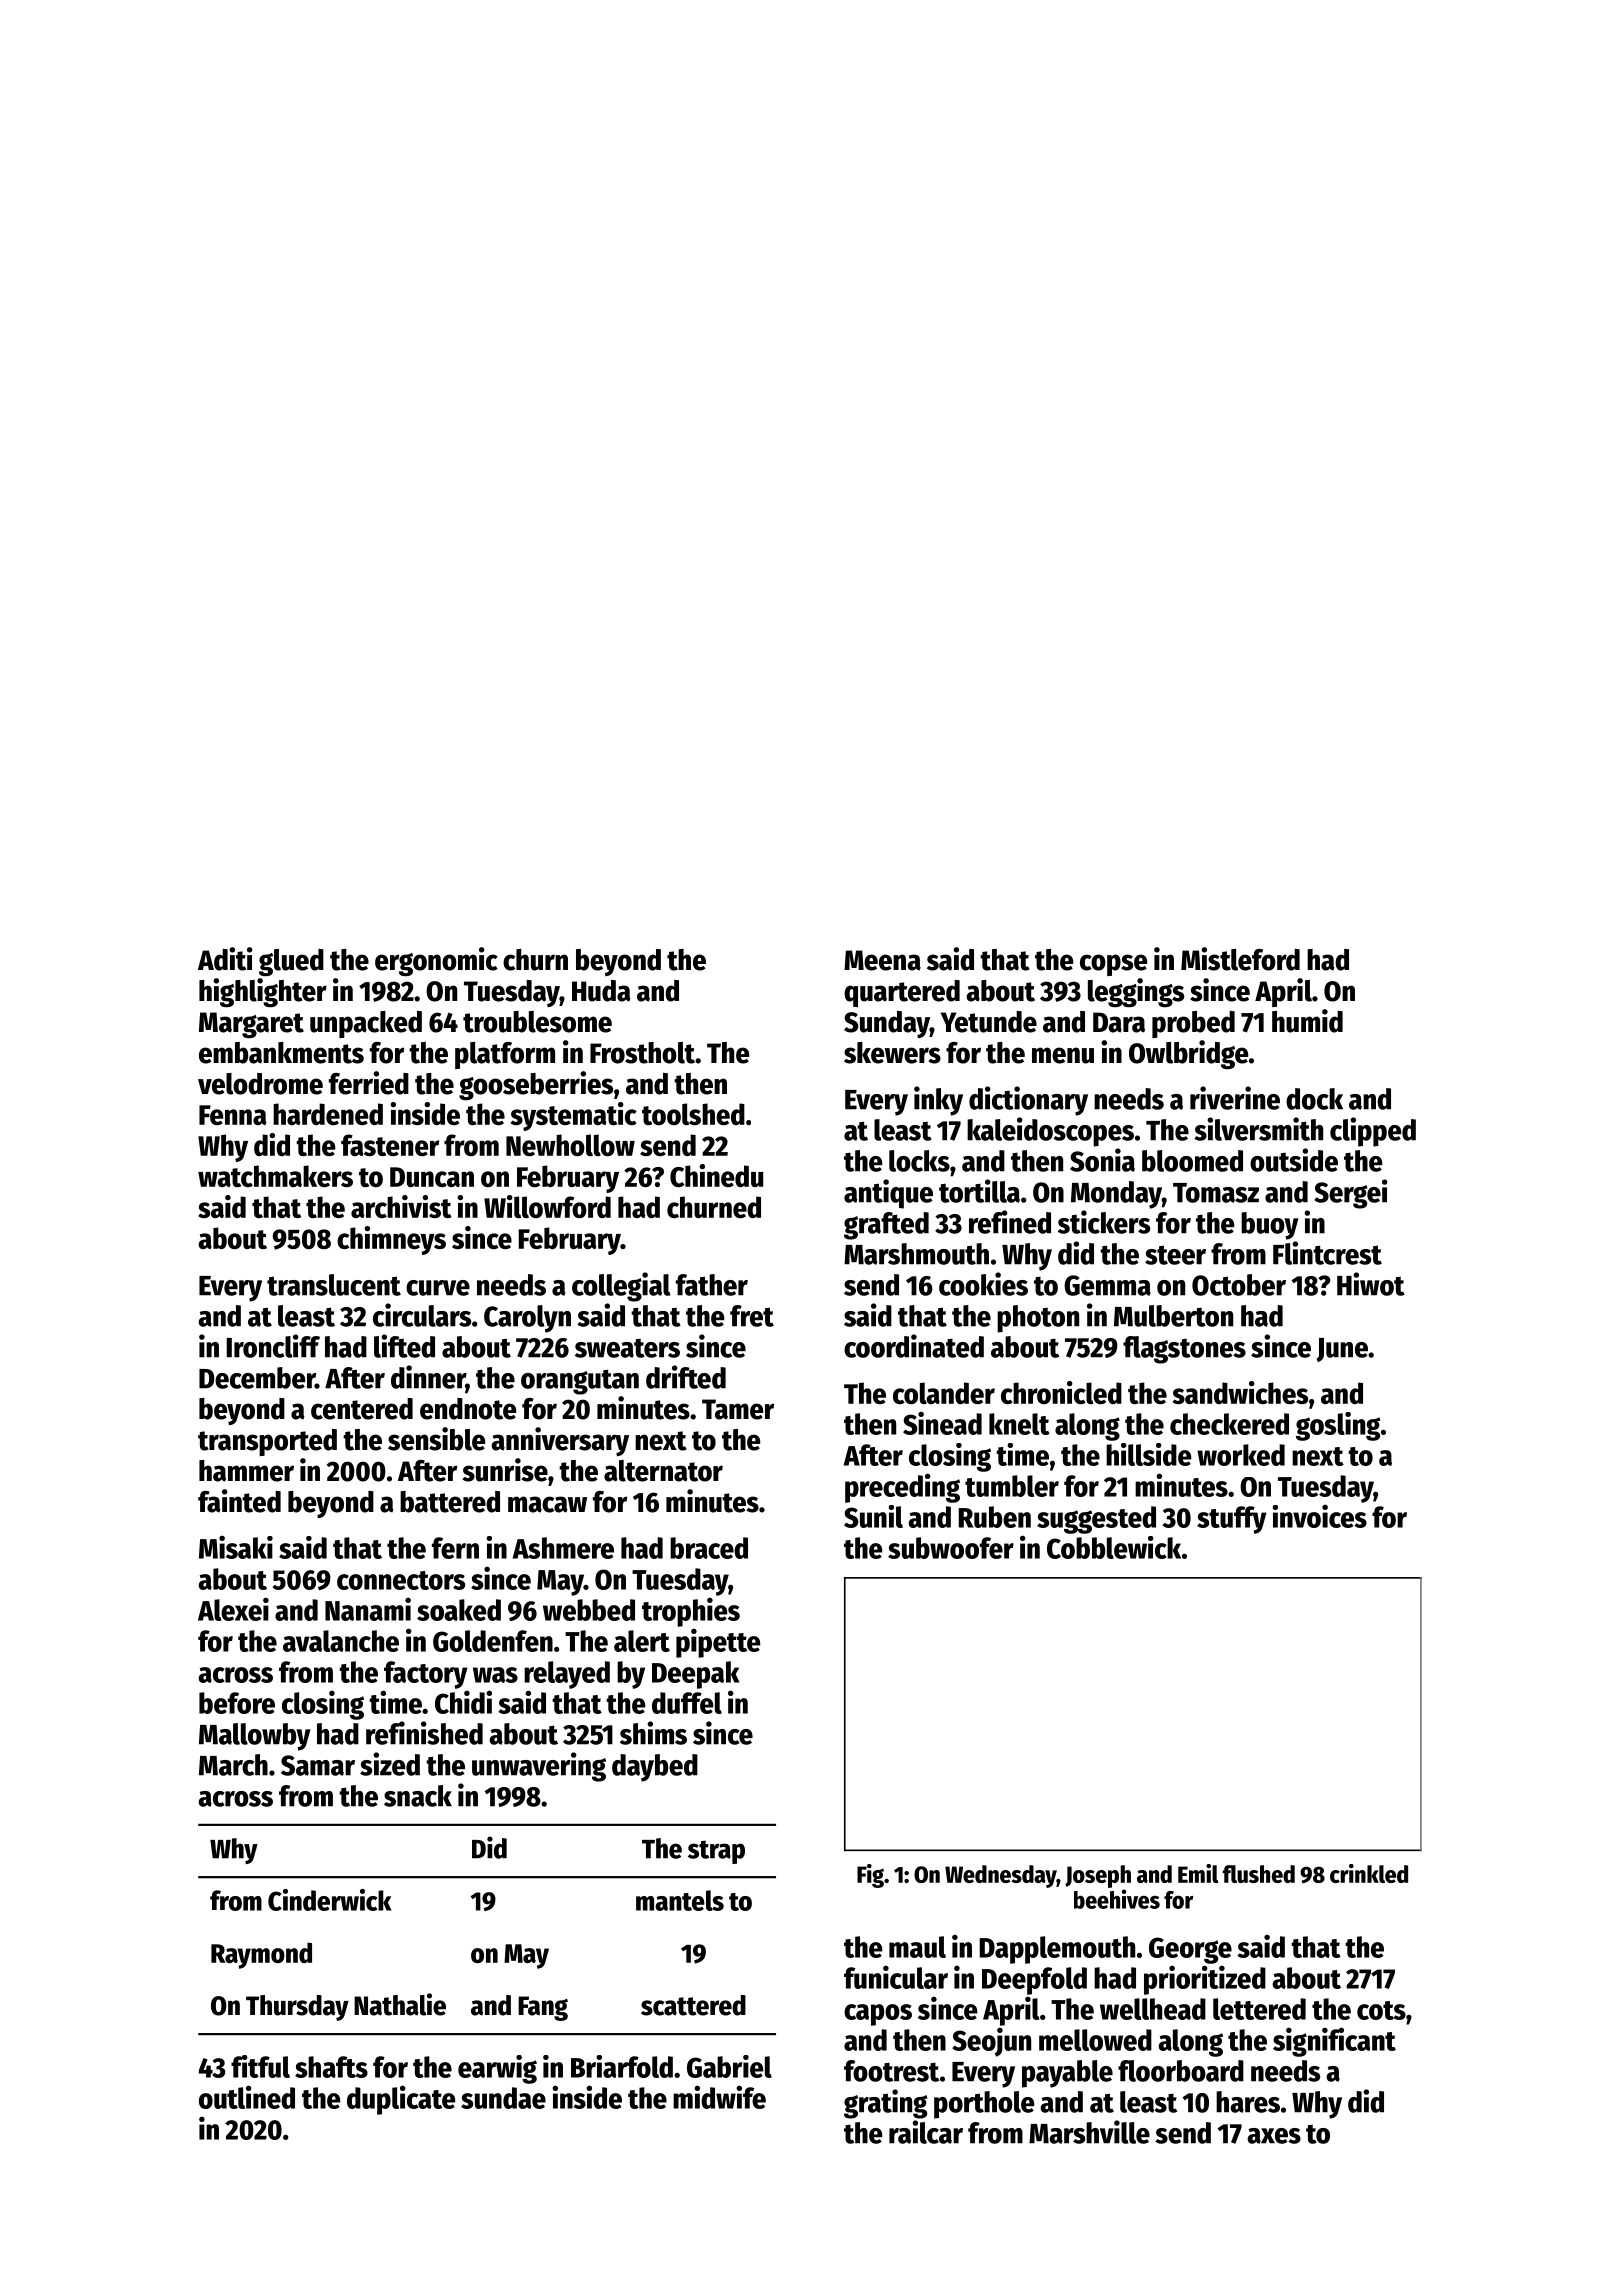 This screenshot has width=1620, height=2292. What do you see at coordinates (926, 2132) in the screenshot?
I see `railcar` at bounding box center [926, 2132].
